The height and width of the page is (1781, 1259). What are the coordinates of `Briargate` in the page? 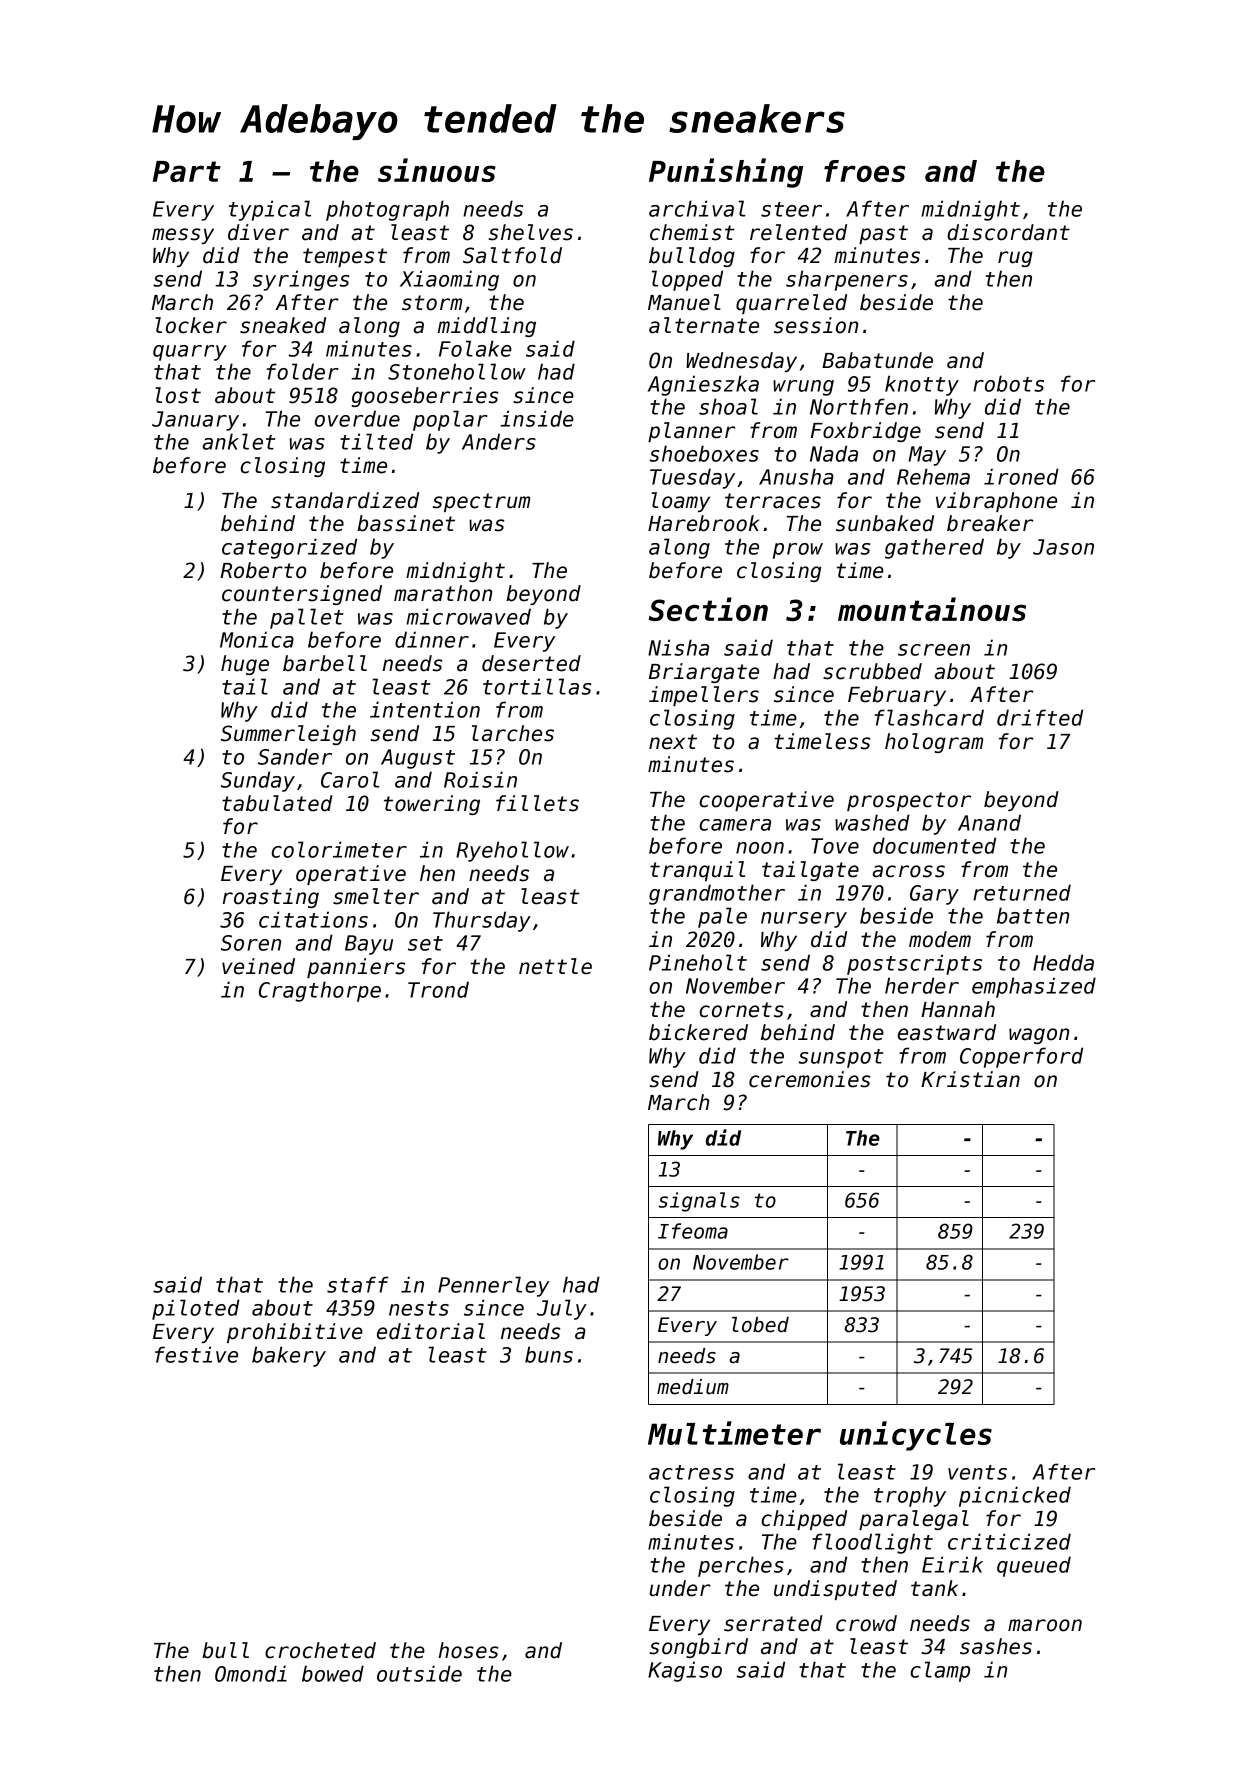 It's located at (704, 673).
